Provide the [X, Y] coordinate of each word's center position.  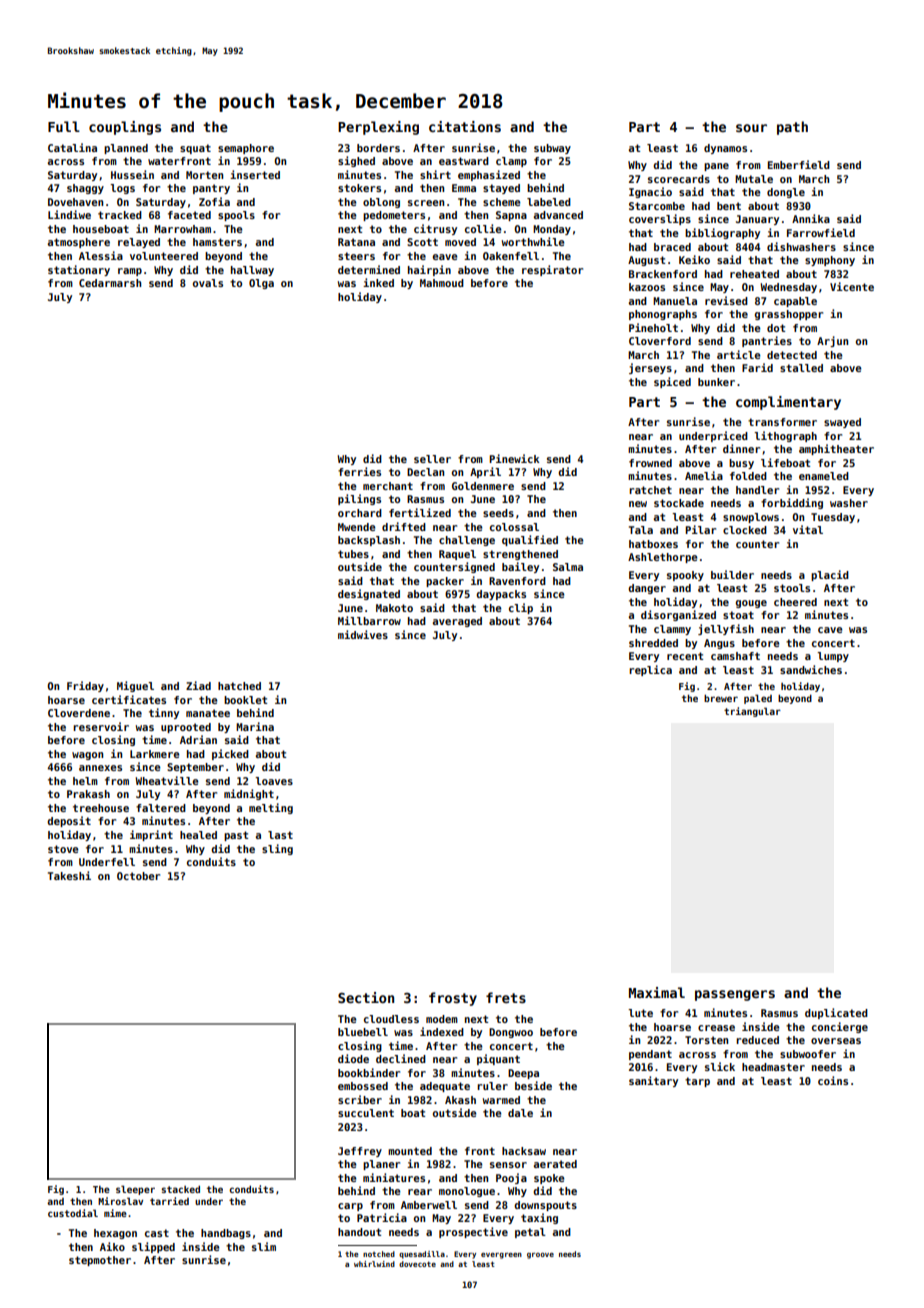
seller [432, 459]
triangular [752, 712]
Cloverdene [79, 713]
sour [751, 128]
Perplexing [378, 128]
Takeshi [69, 875]
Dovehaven [75, 202]
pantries [767, 341]
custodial [73, 1213]
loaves [274, 781]
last [280, 835]
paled [758, 699]
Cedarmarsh [110, 283]
